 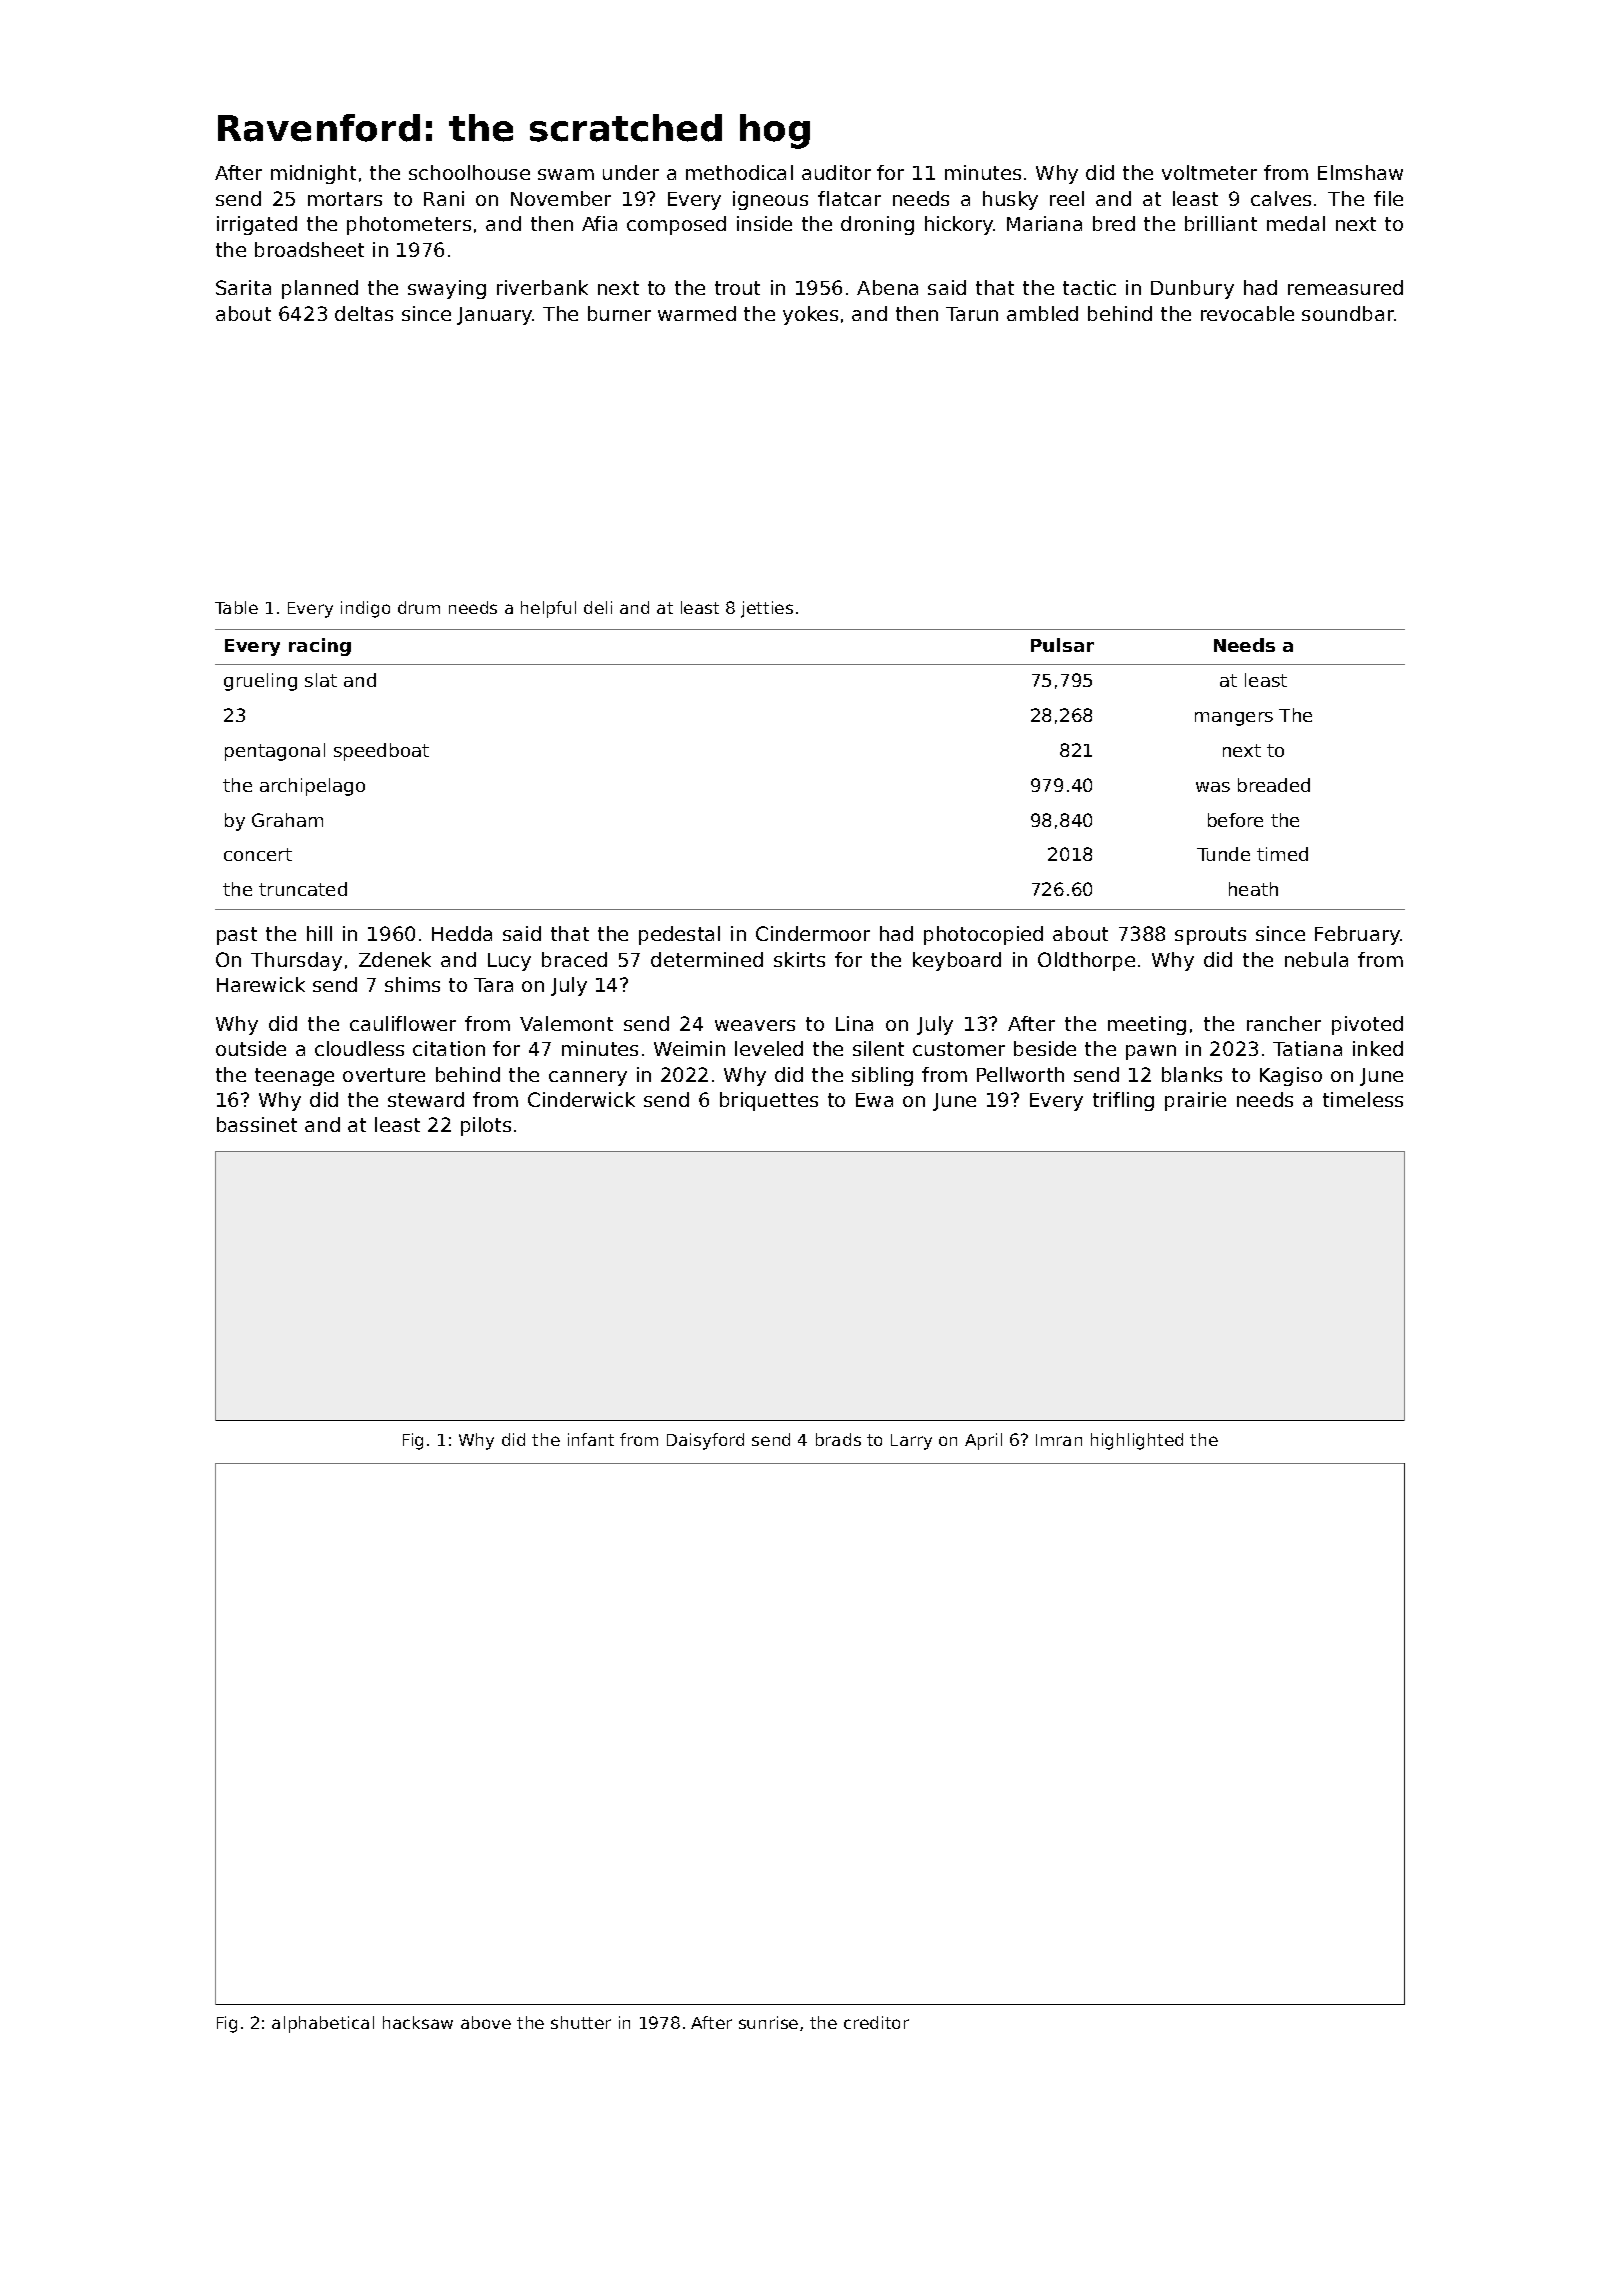 I want to click on hacksaw, so click(x=418, y=2022).
